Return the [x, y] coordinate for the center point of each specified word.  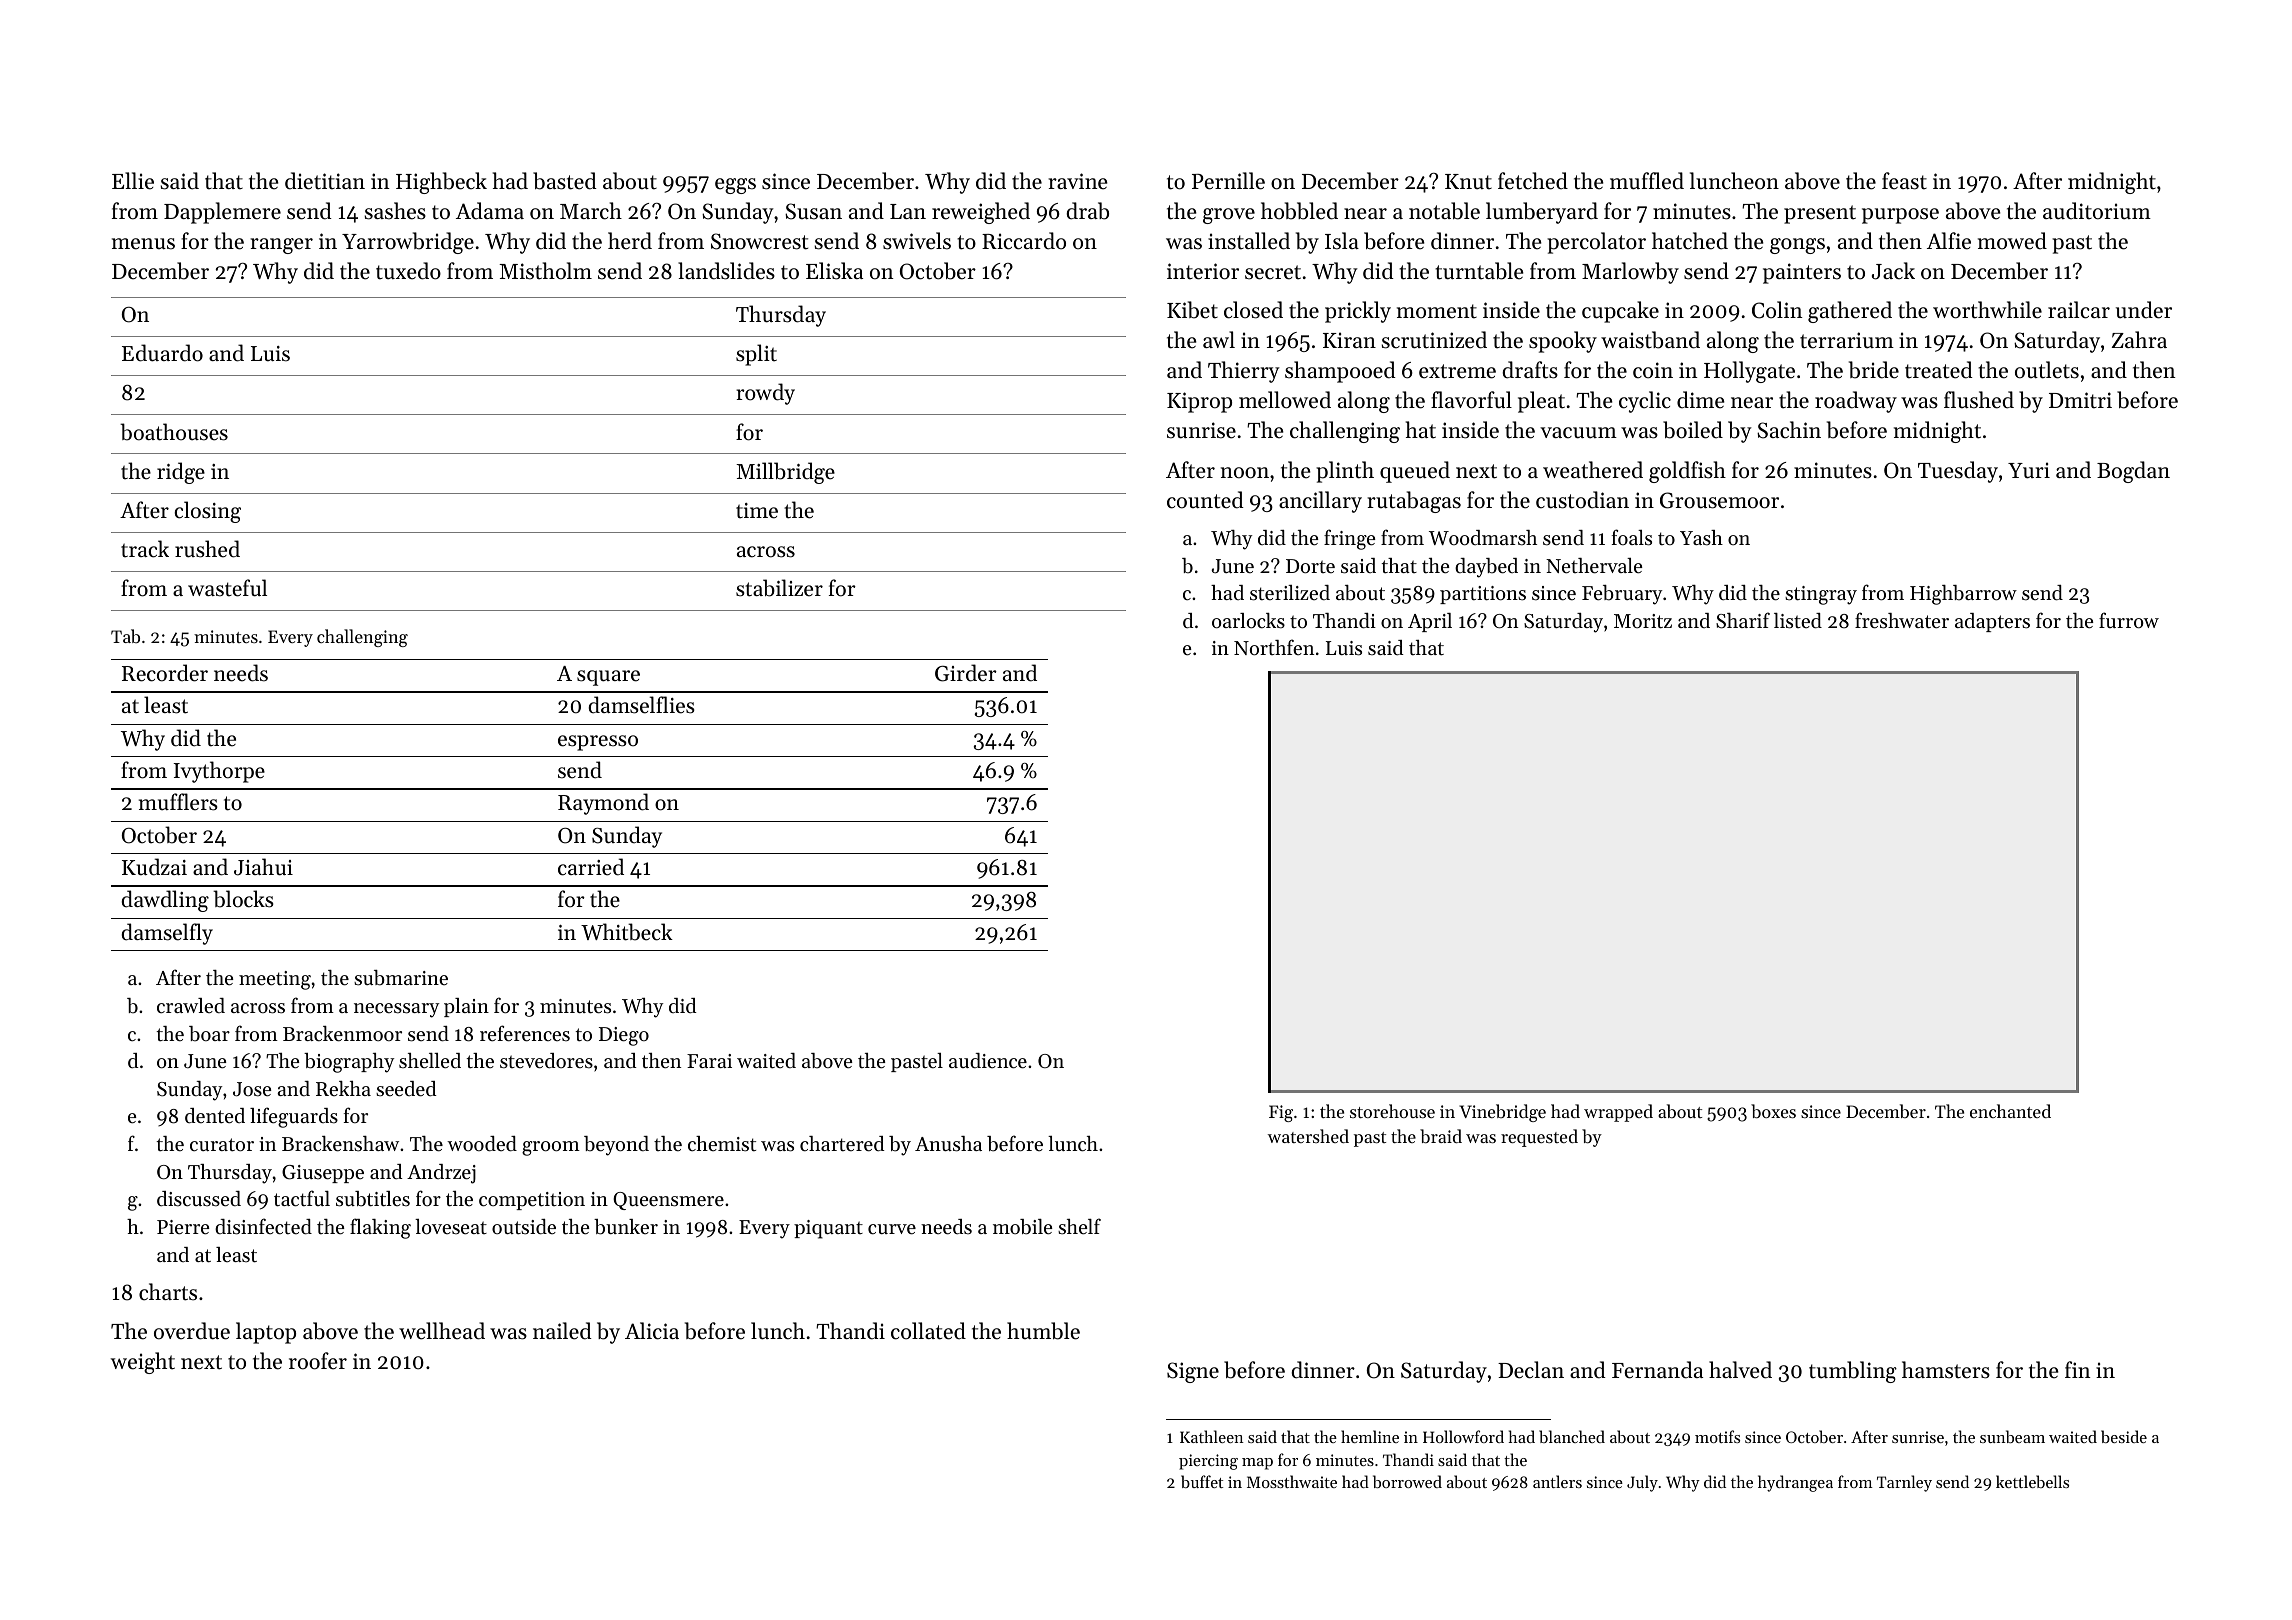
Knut [1468, 182]
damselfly [167, 934]
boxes [1773, 1111]
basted [565, 181]
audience [988, 1061]
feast [1904, 181]
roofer [318, 1361]
